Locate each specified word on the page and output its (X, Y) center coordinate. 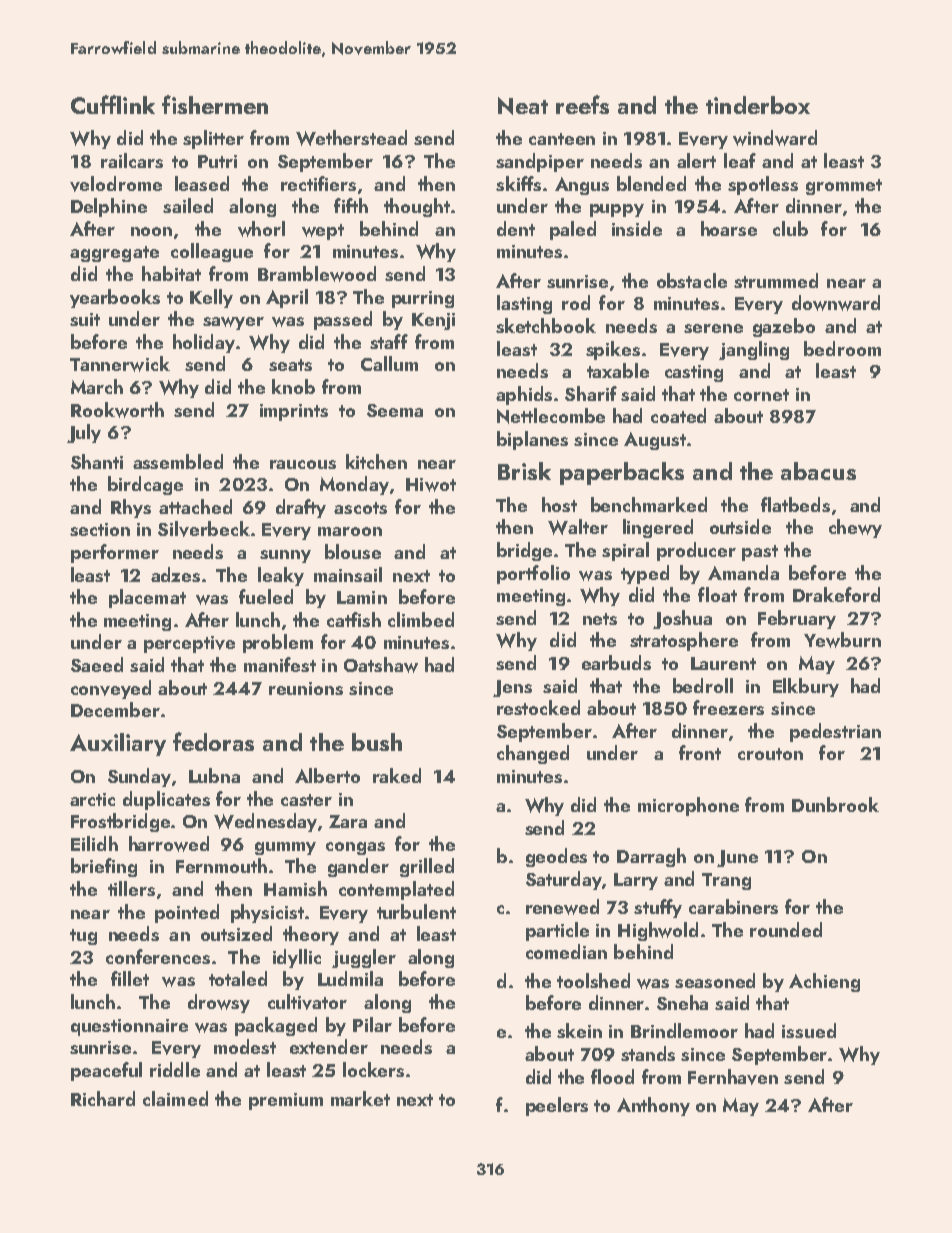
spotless (763, 185)
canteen (562, 139)
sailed (188, 205)
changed (533, 754)
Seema (395, 410)
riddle (175, 1069)
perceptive (189, 644)
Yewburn (842, 640)
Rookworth (117, 410)
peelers (557, 1106)
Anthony (653, 1106)
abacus (818, 471)
